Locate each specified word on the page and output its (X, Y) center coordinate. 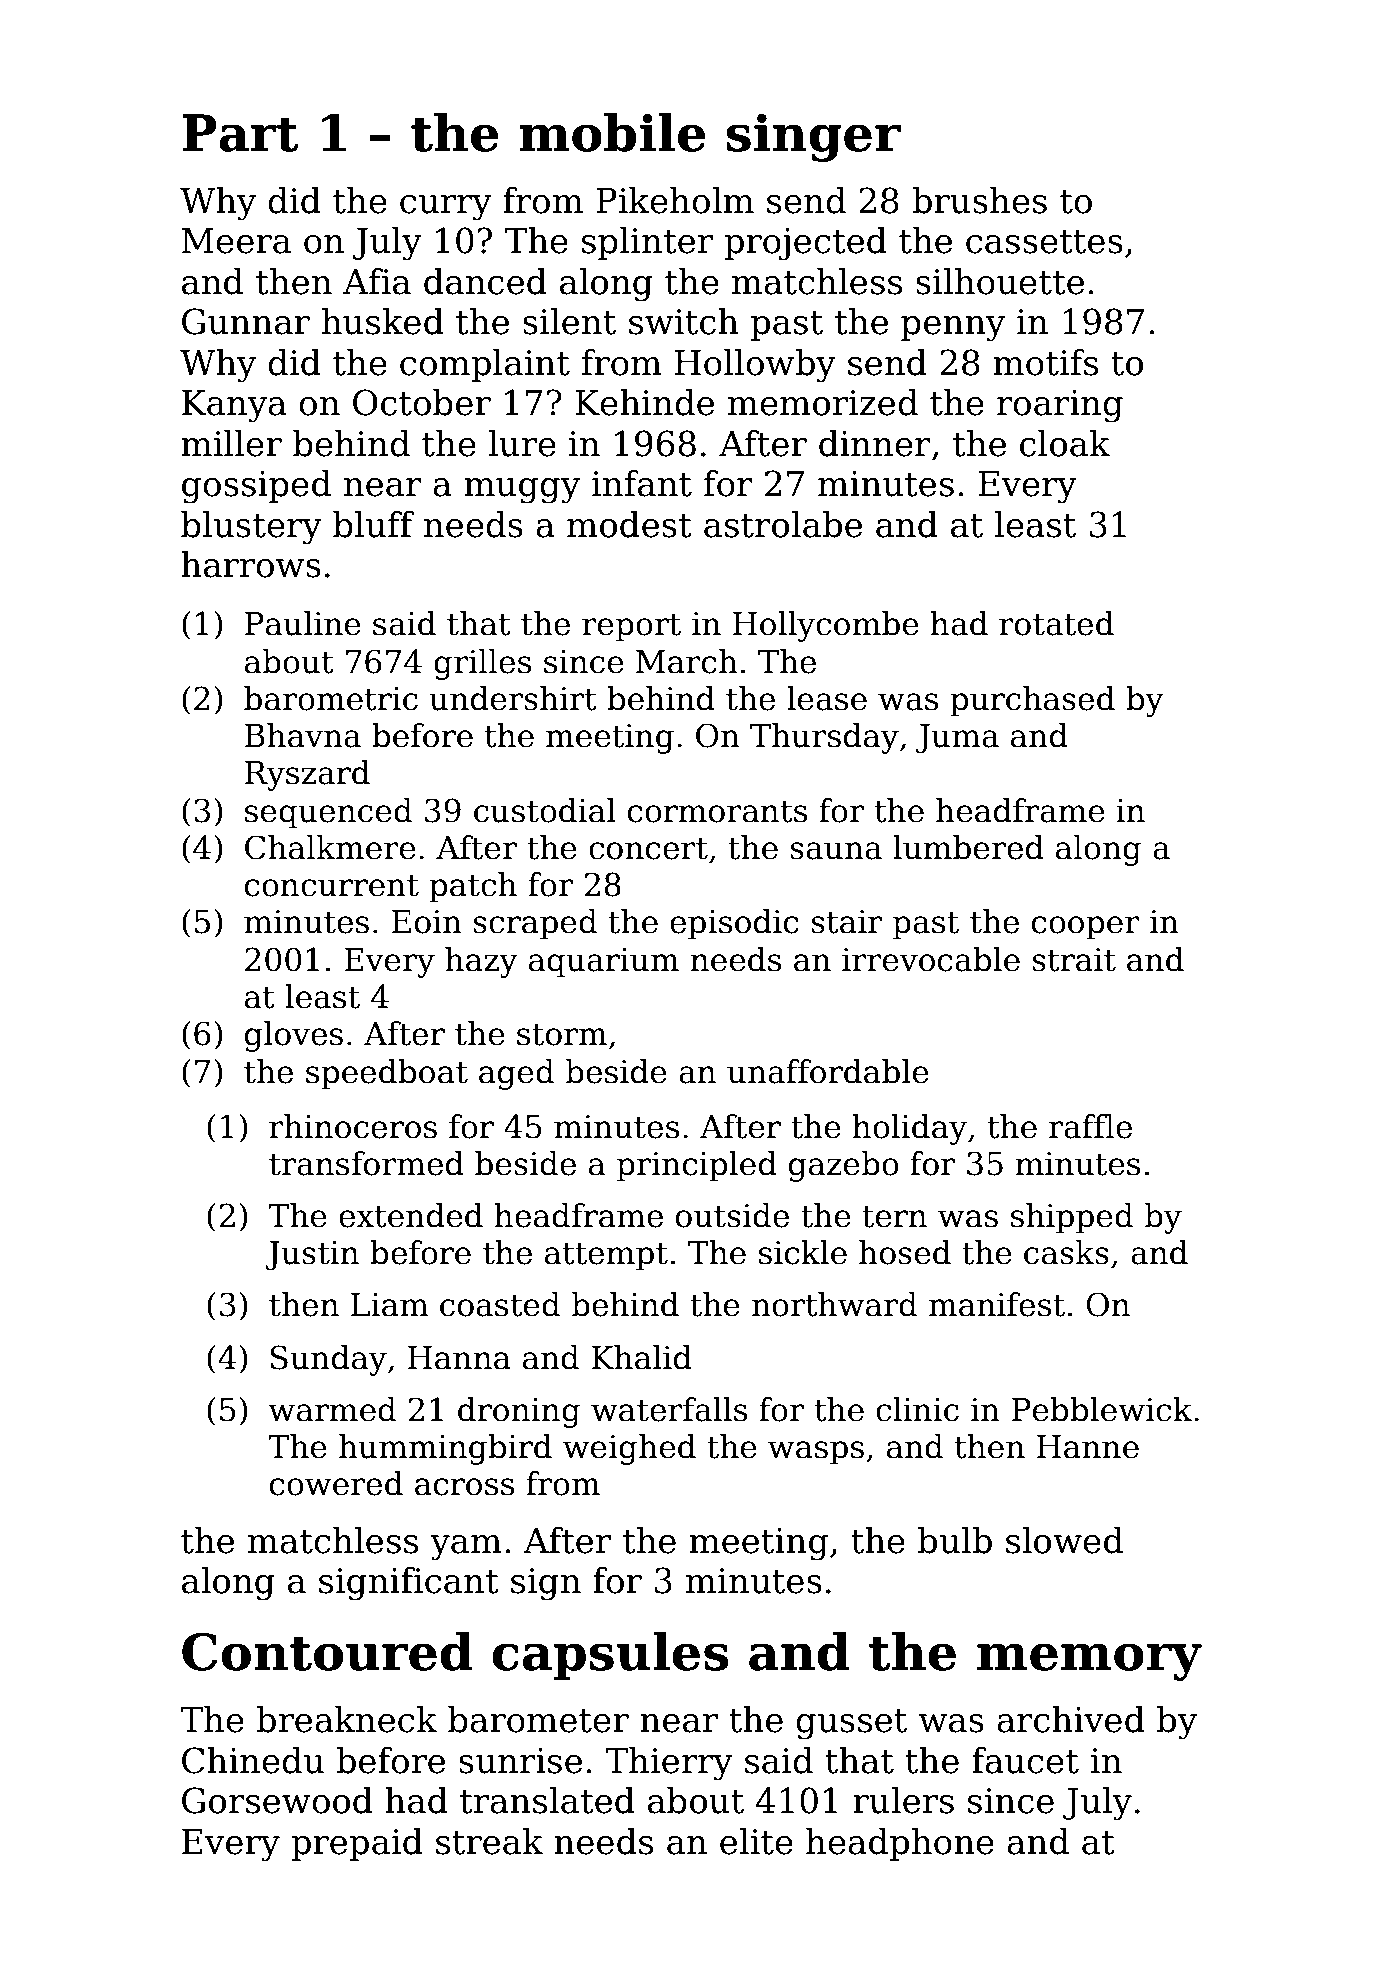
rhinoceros (353, 1126)
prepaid (357, 1844)
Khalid (641, 1357)
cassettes (1044, 242)
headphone (900, 1844)
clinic (917, 1409)
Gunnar (246, 321)
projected (805, 244)
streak (489, 1841)
